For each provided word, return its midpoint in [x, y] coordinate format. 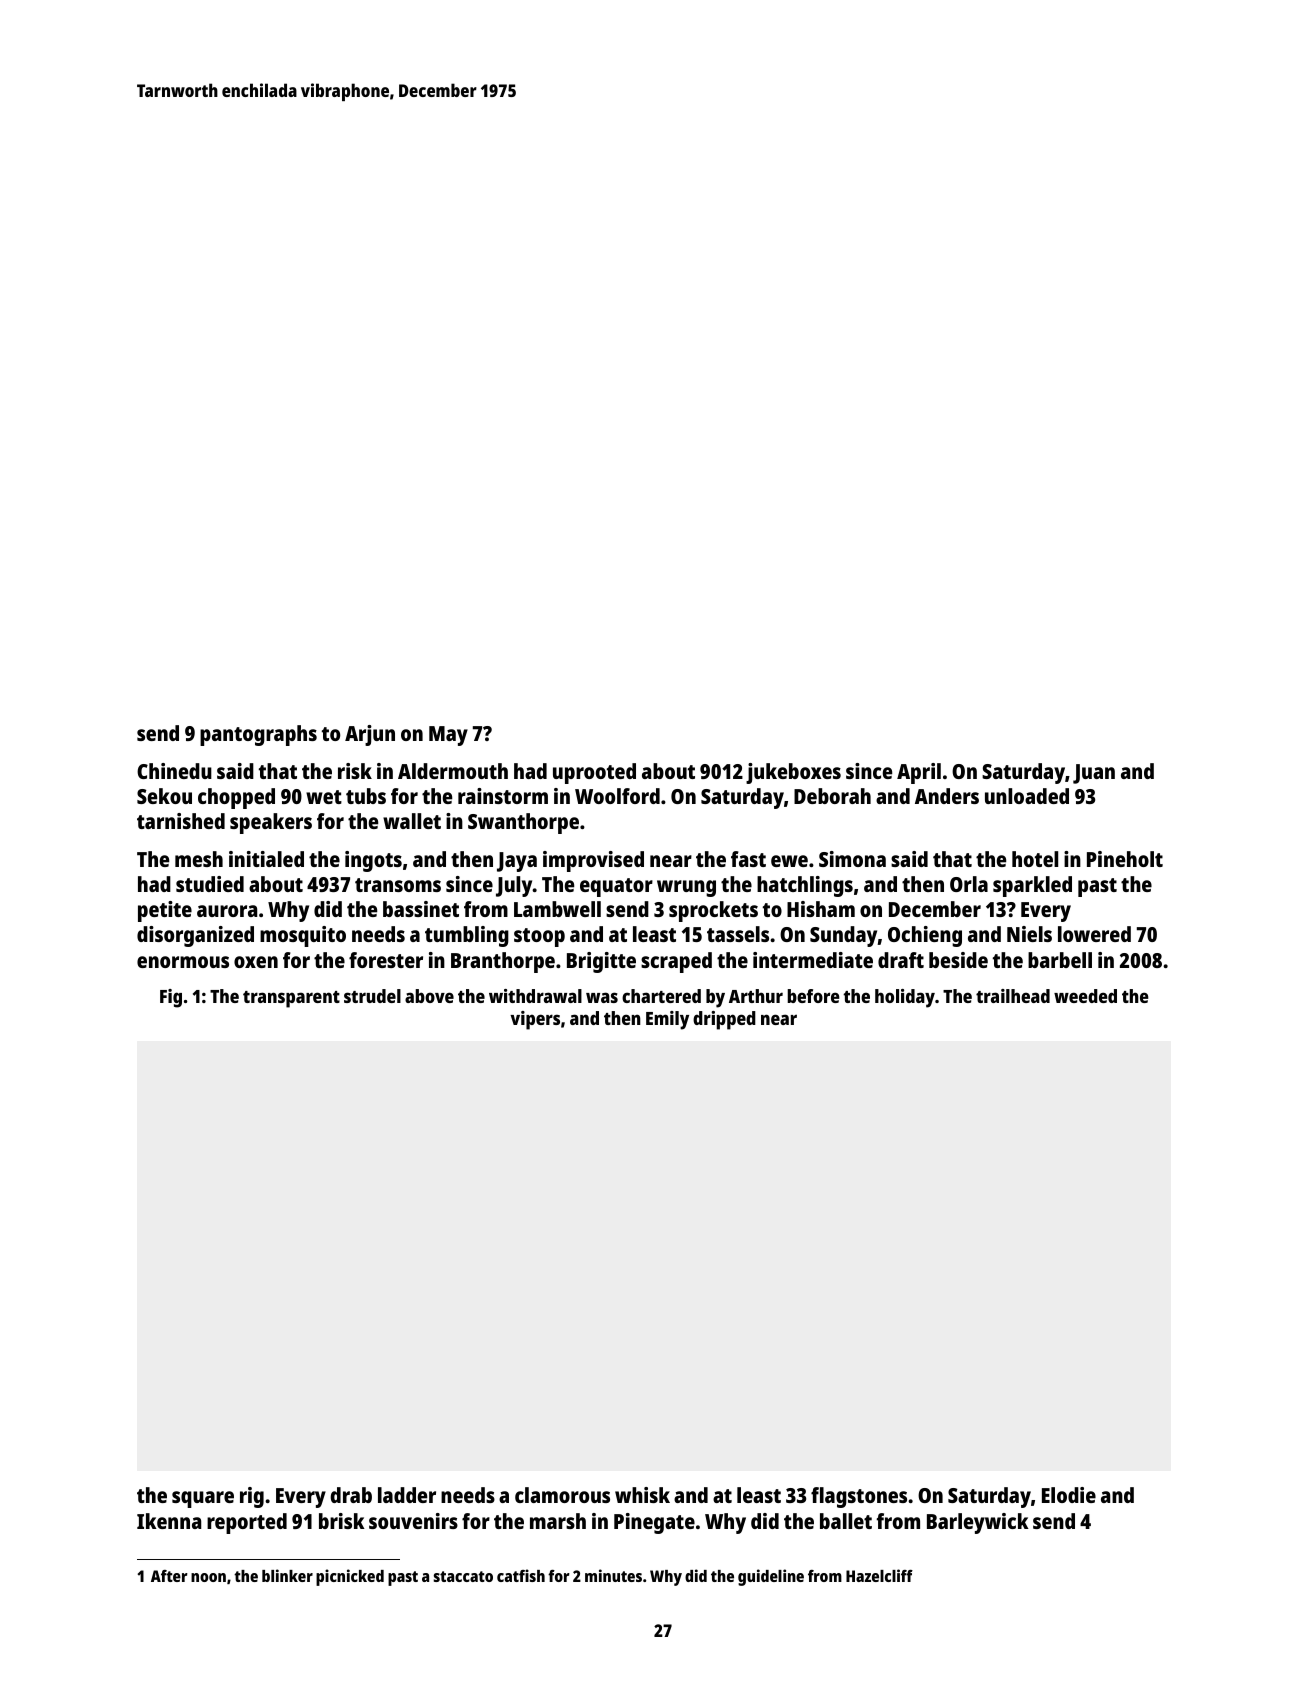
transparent [291, 999]
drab [351, 1495]
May [448, 736]
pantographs [258, 735]
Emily [667, 1020]
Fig [171, 998]
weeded [1085, 996]
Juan [1094, 774]
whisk [642, 1495]
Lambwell [557, 909]
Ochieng [925, 936]
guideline [771, 1577]
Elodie [1069, 1495]
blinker [287, 1575]
